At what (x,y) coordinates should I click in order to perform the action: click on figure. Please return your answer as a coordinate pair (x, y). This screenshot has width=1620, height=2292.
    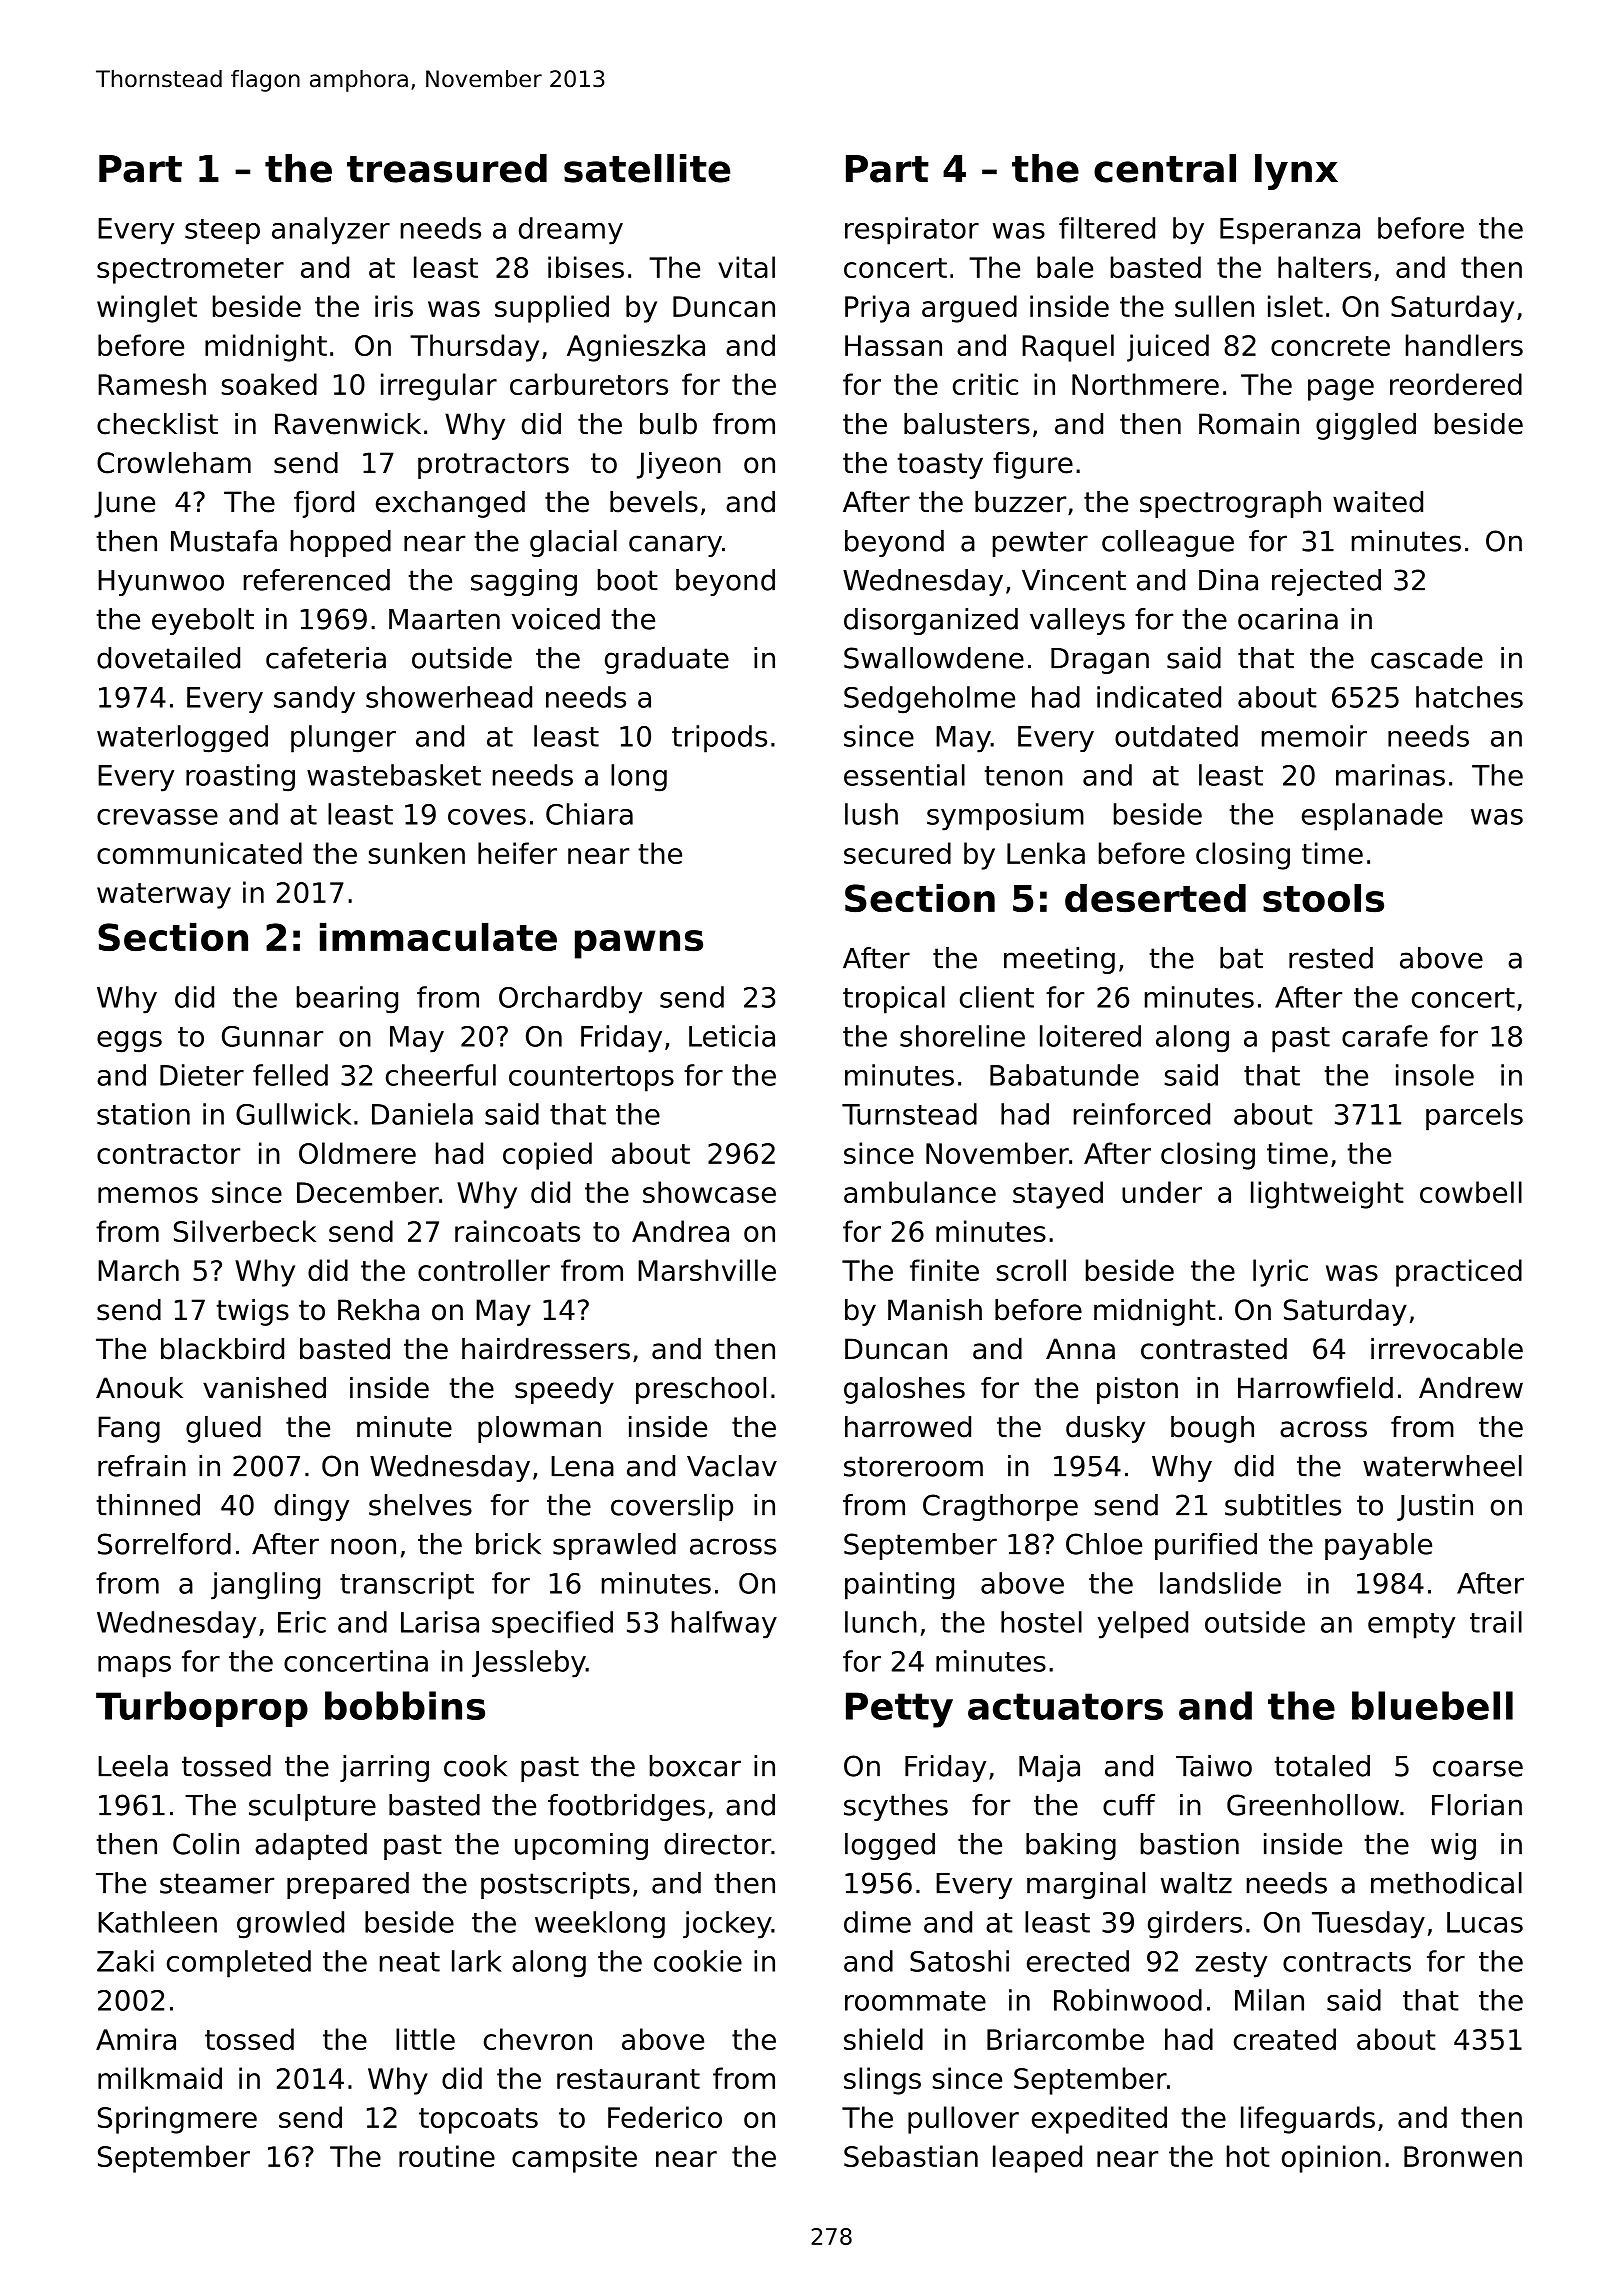
    Looking at the image, I should click on (1033, 465).
